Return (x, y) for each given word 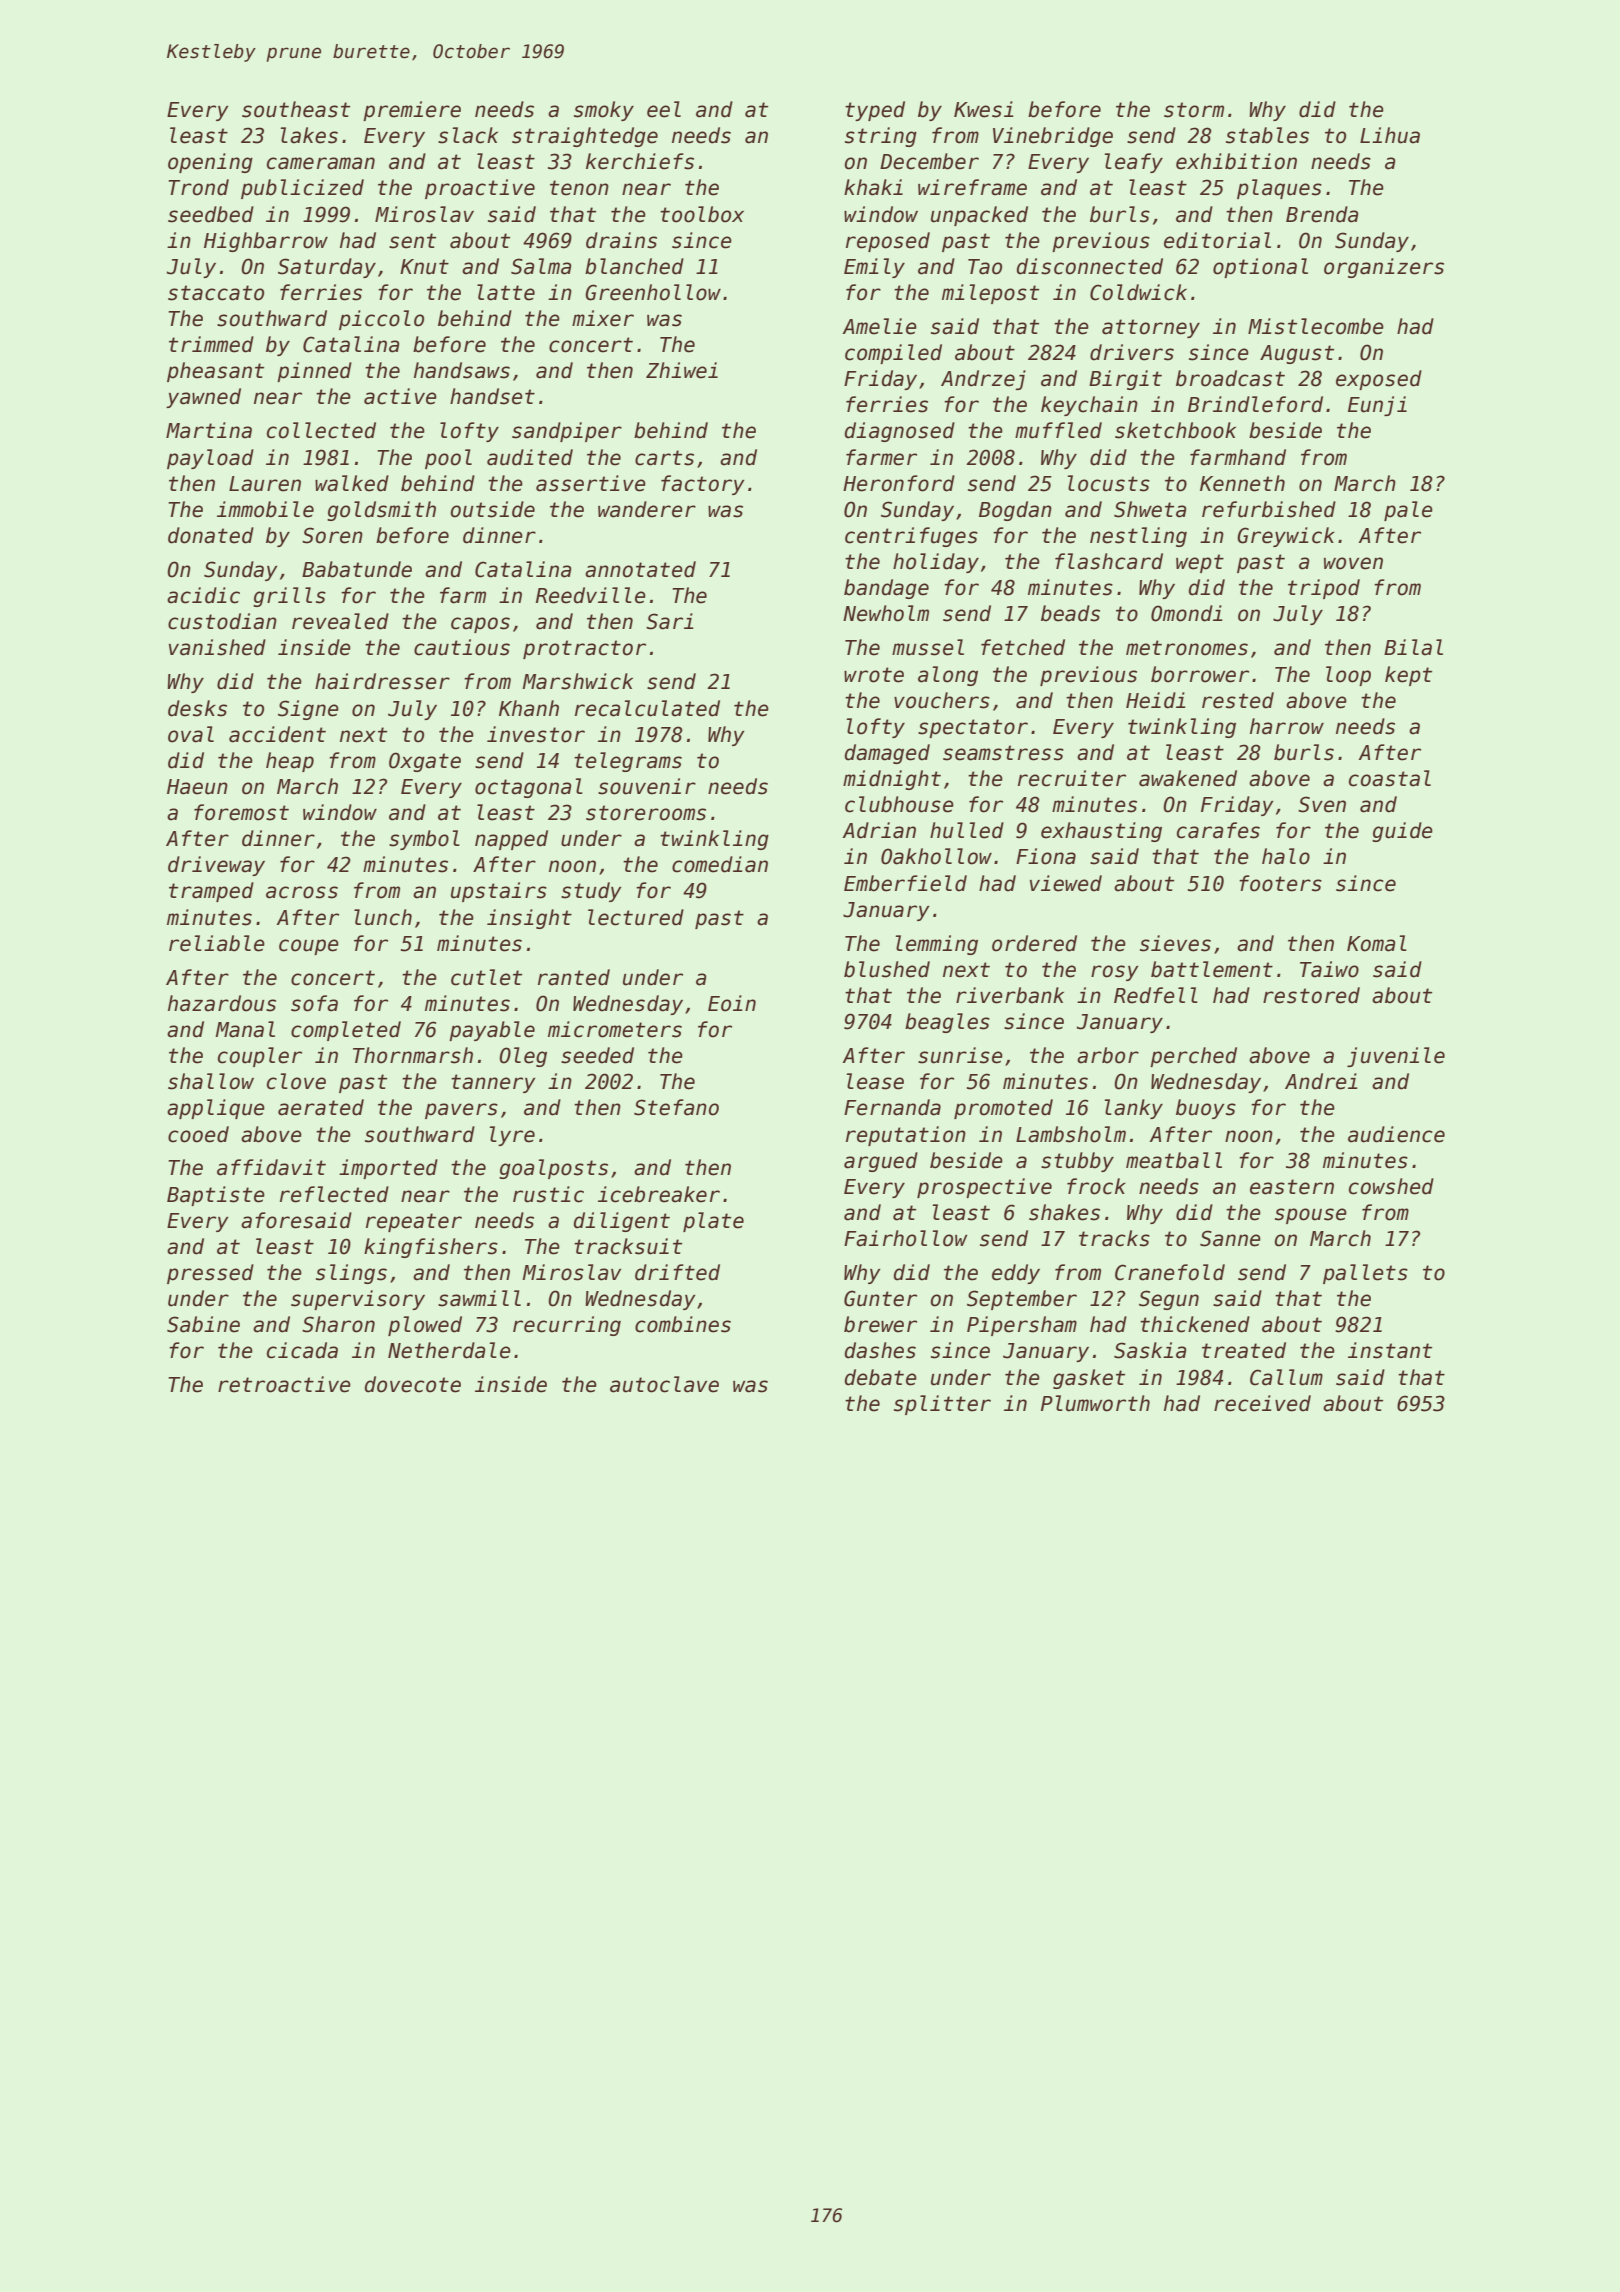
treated (1244, 1350)
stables (1267, 135)
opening (210, 163)
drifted (677, 1272)
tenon (579, 188)
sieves (1175, 943)
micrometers (615, 1029)
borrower (1200, 674)
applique (216, 1109)
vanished (217, 647)
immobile (265, 509)
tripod (1324, 589)
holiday (936, 563)
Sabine (203, 1324)
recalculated (647, 708)
